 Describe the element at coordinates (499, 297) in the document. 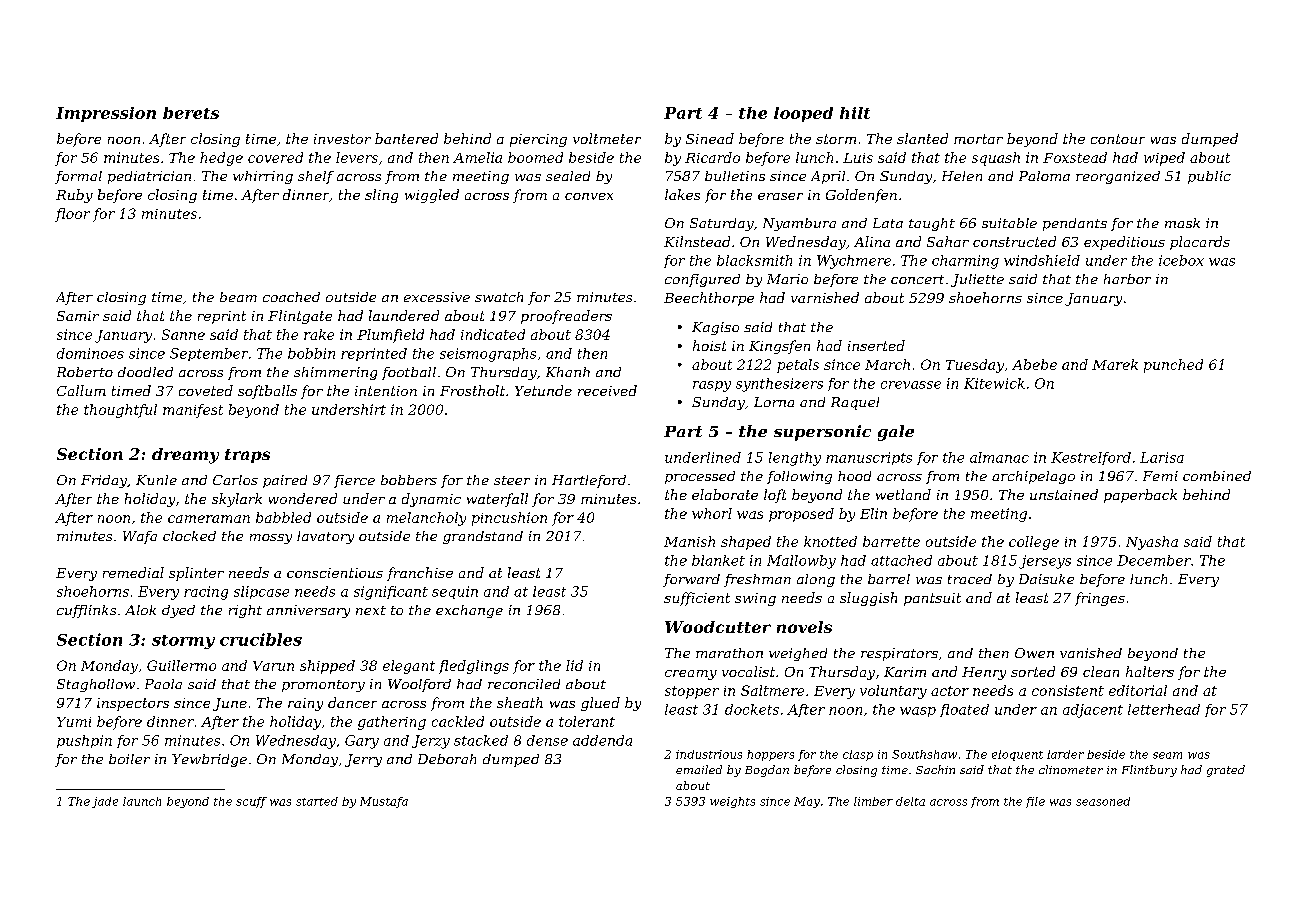

I see `swatch` at that location.
